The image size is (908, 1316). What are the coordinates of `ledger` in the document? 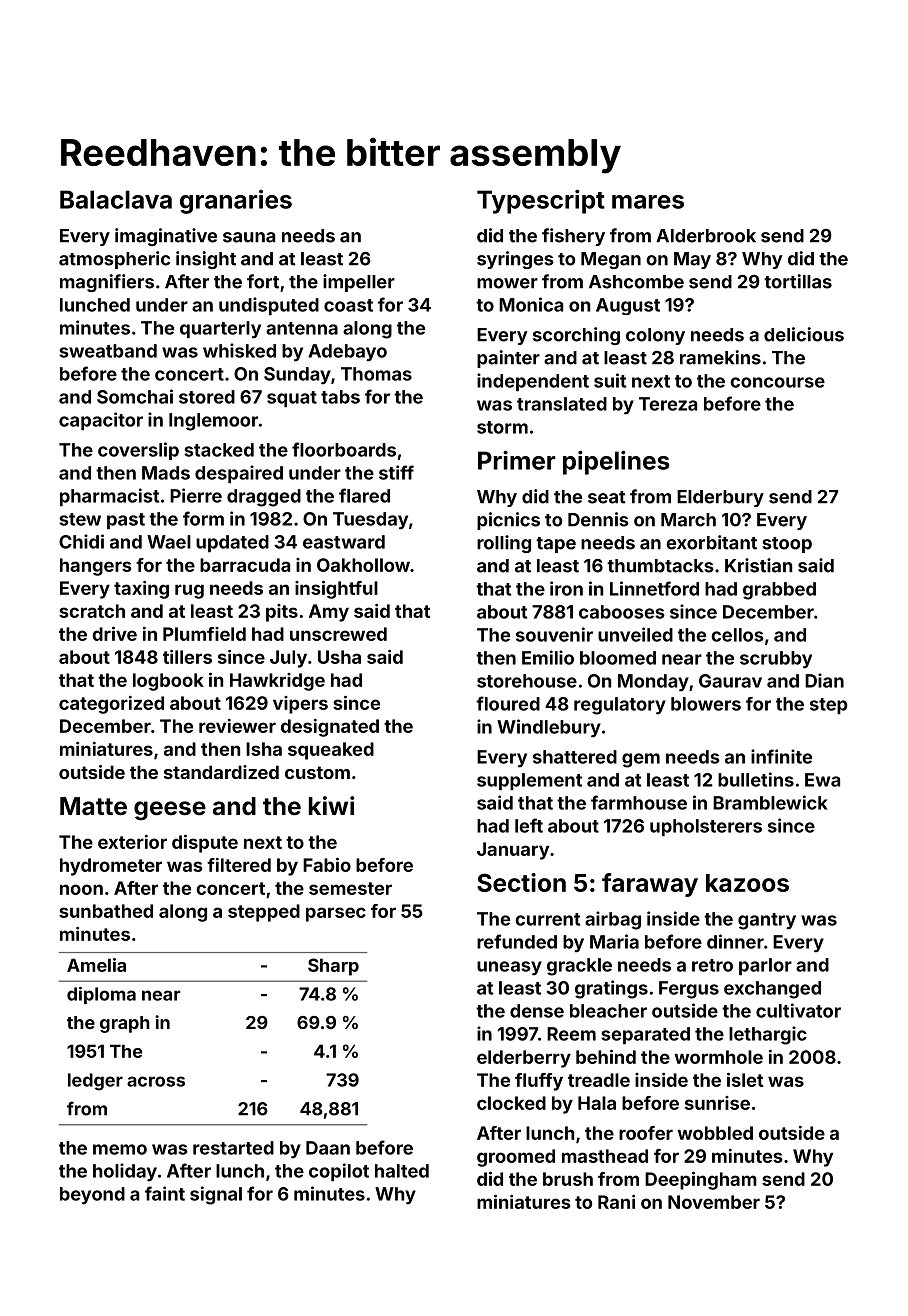 It's located at (95, 1082).
